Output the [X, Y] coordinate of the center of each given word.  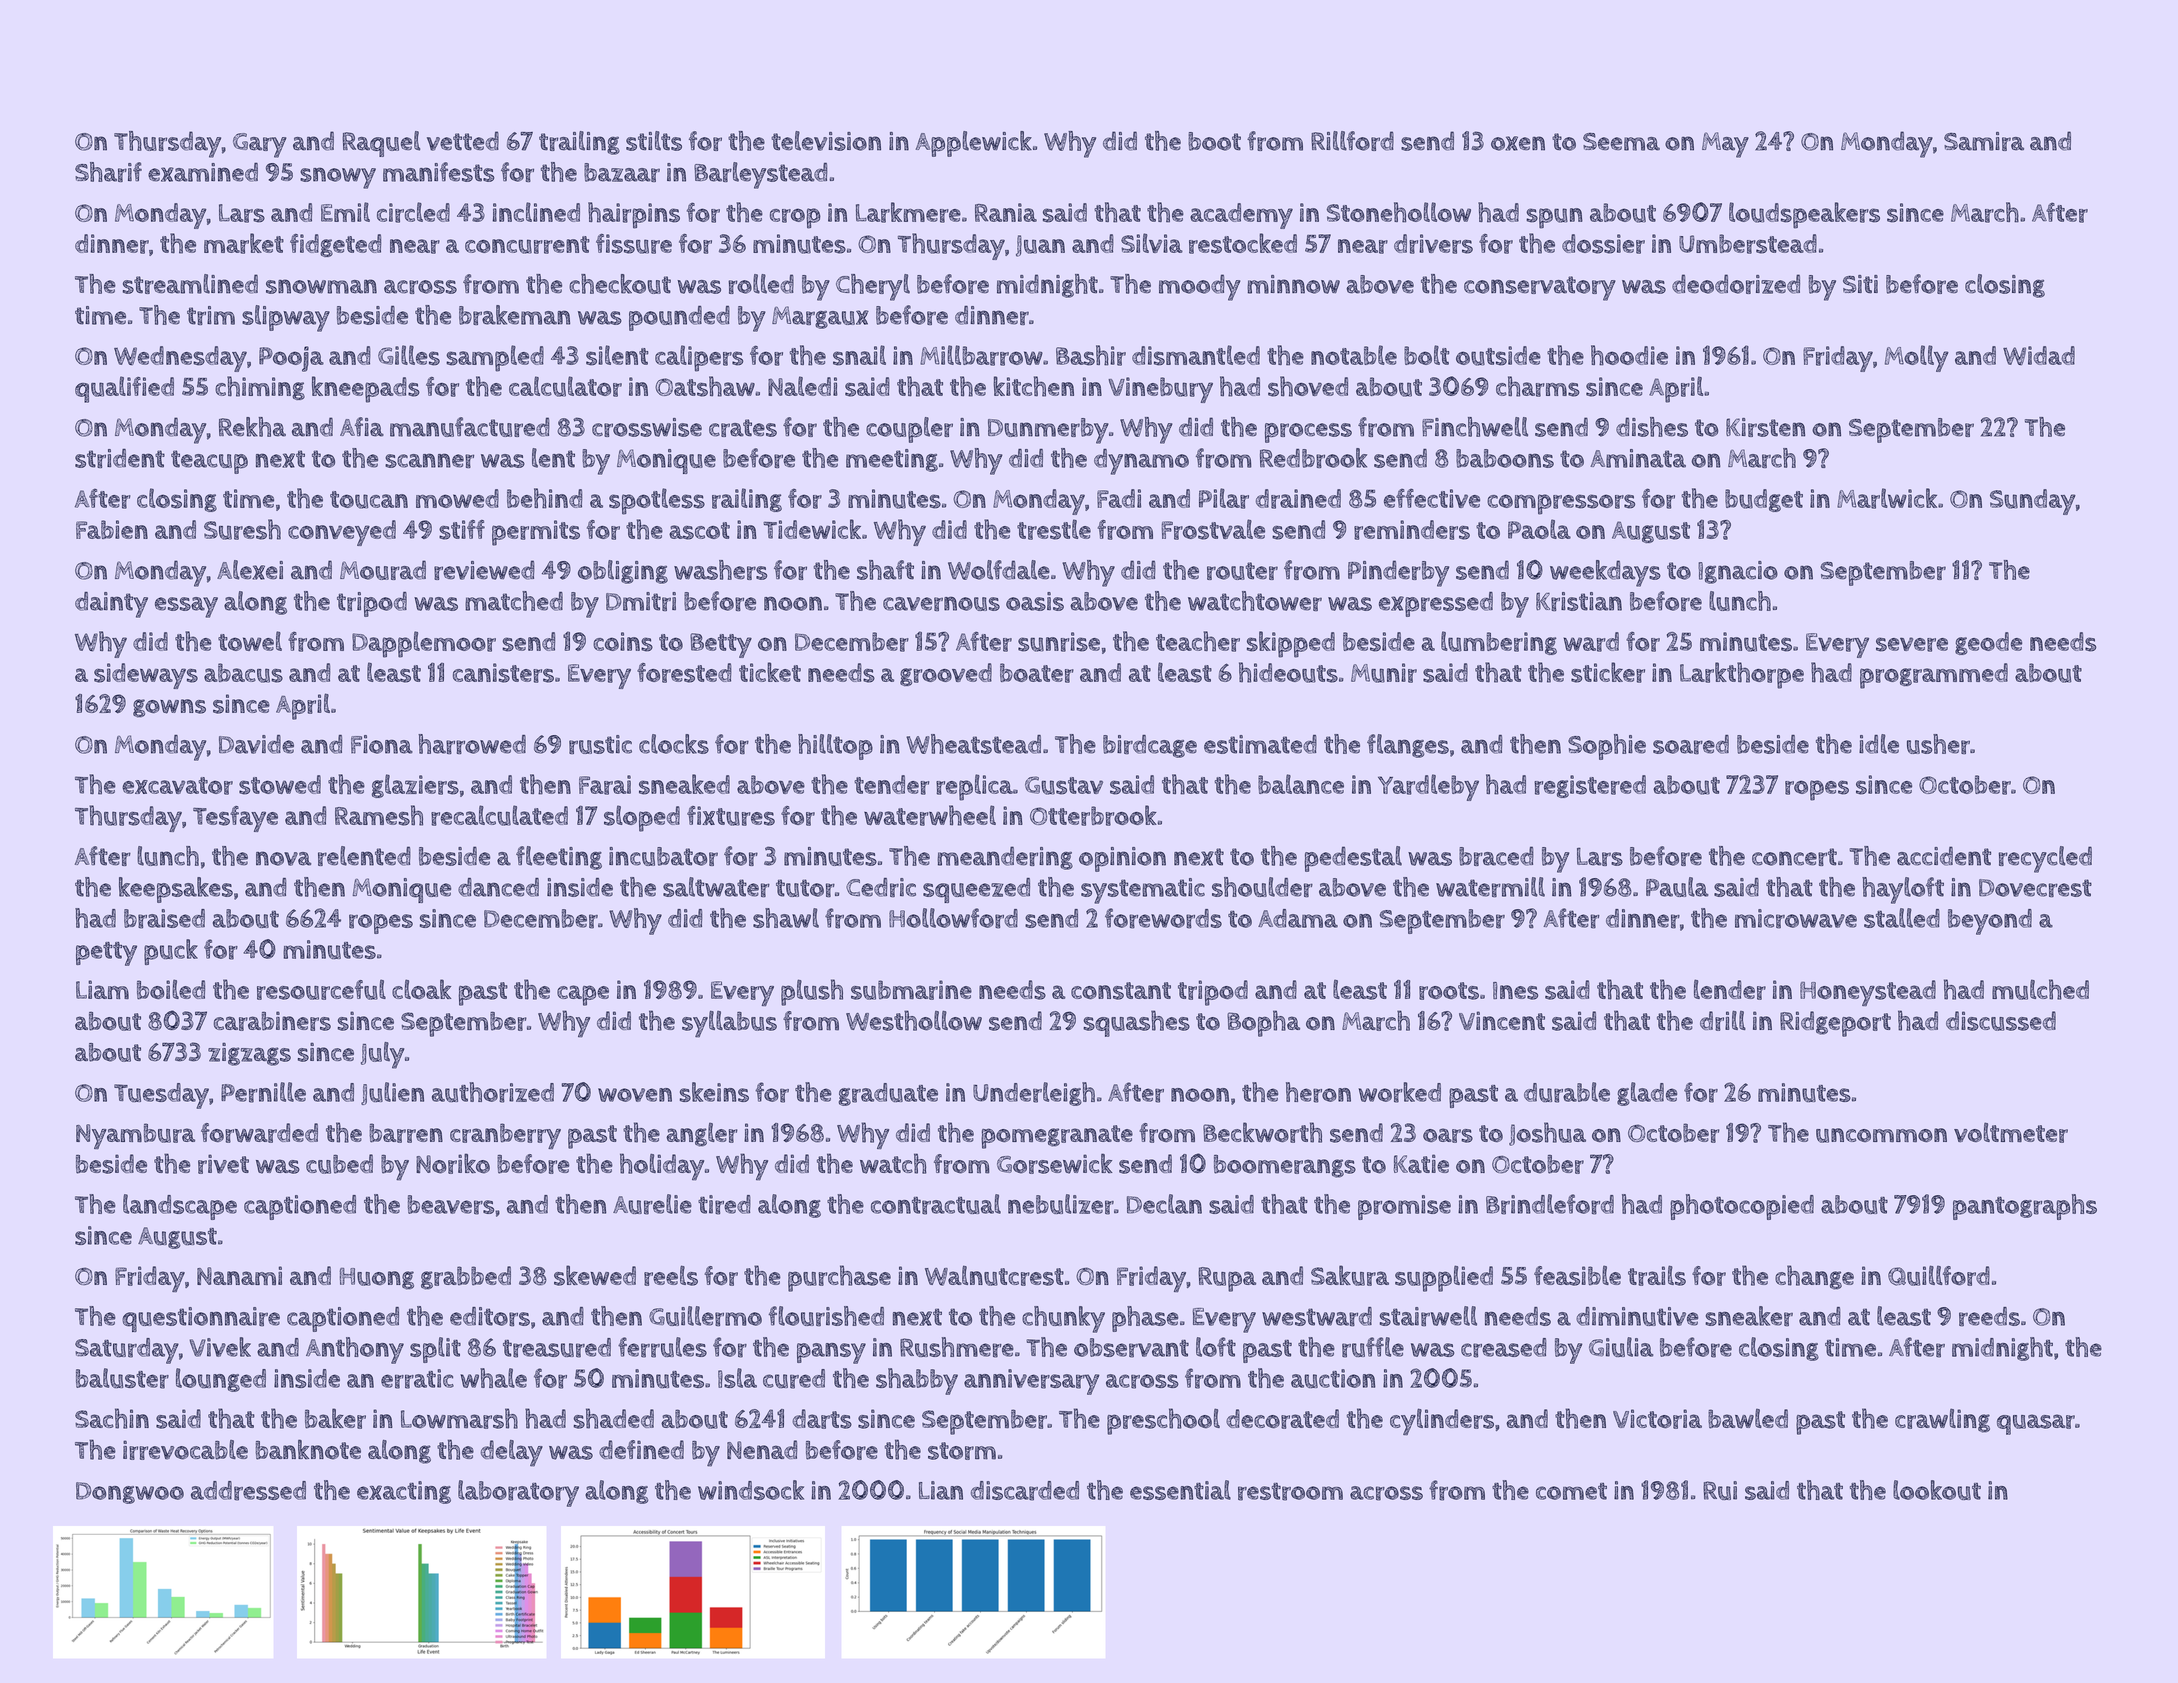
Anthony [355, 1350]
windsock [751, 1490]
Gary [260, 145]
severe [1912, 644]
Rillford [1352, 141]
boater [1037, 673]
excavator [177, 786]
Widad [2039, 355]
